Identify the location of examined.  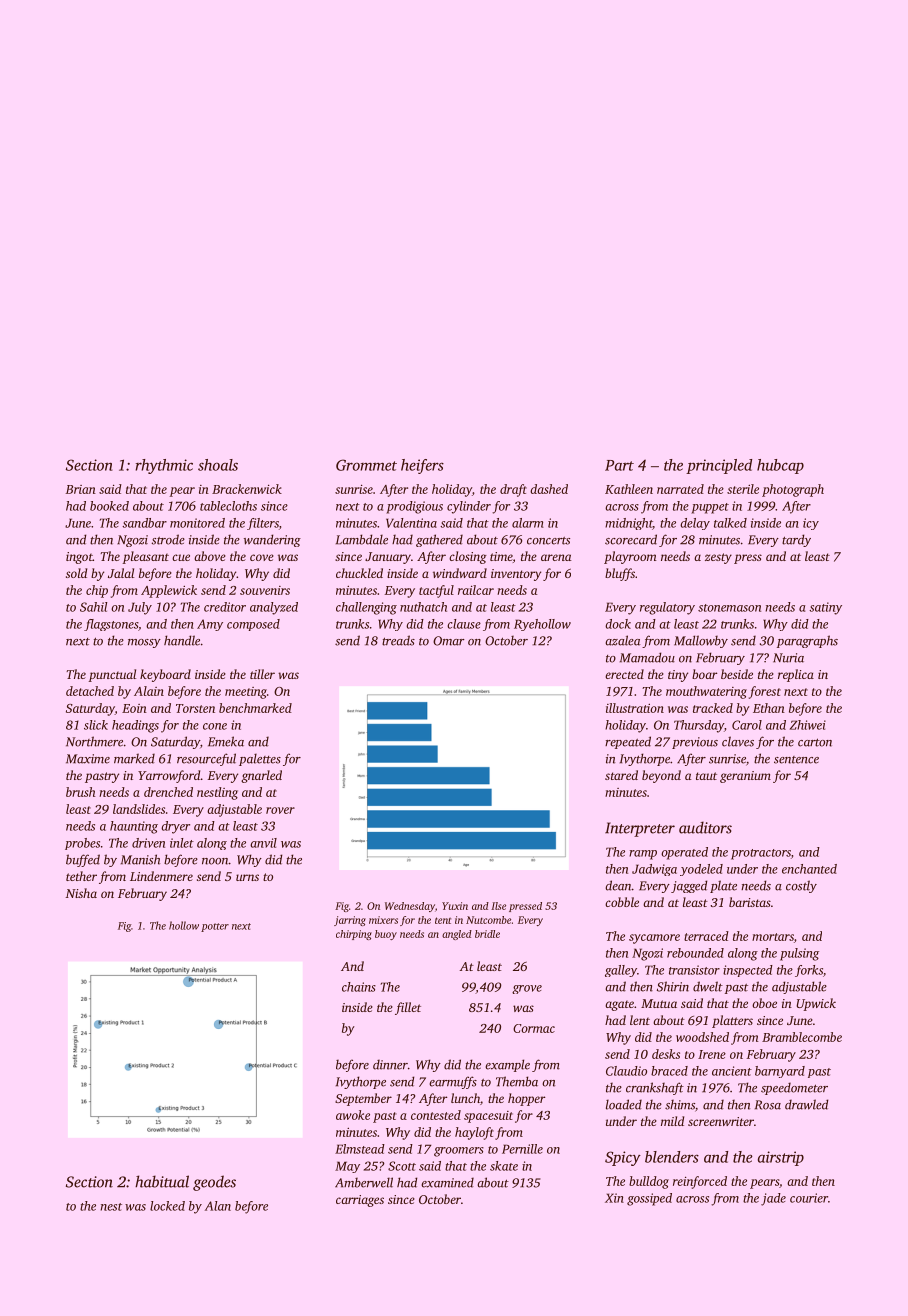
(447, 1182).
